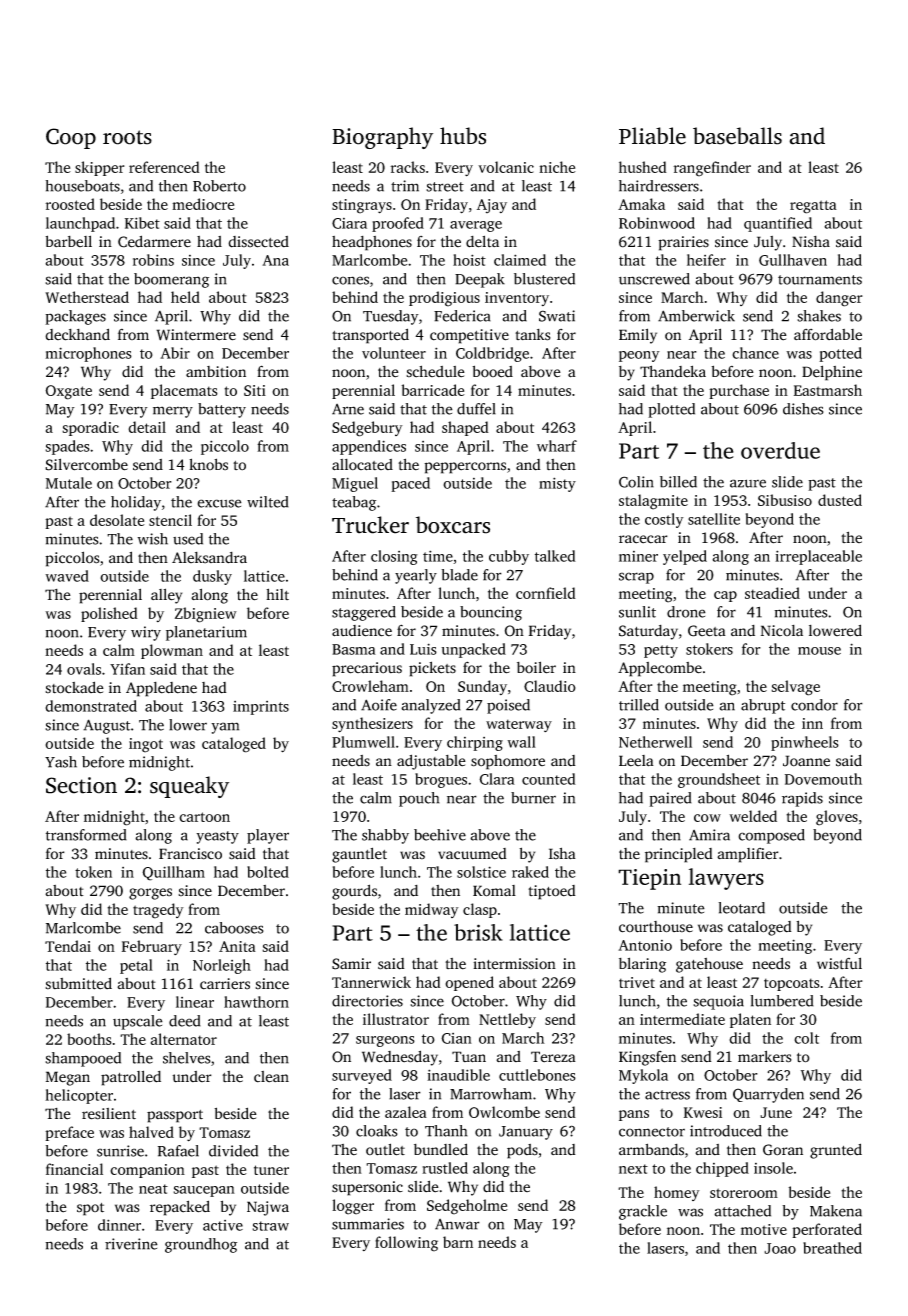  Describe the element at coordinates (737, 136) in the screenshot. I see `baseballs` at that location.
